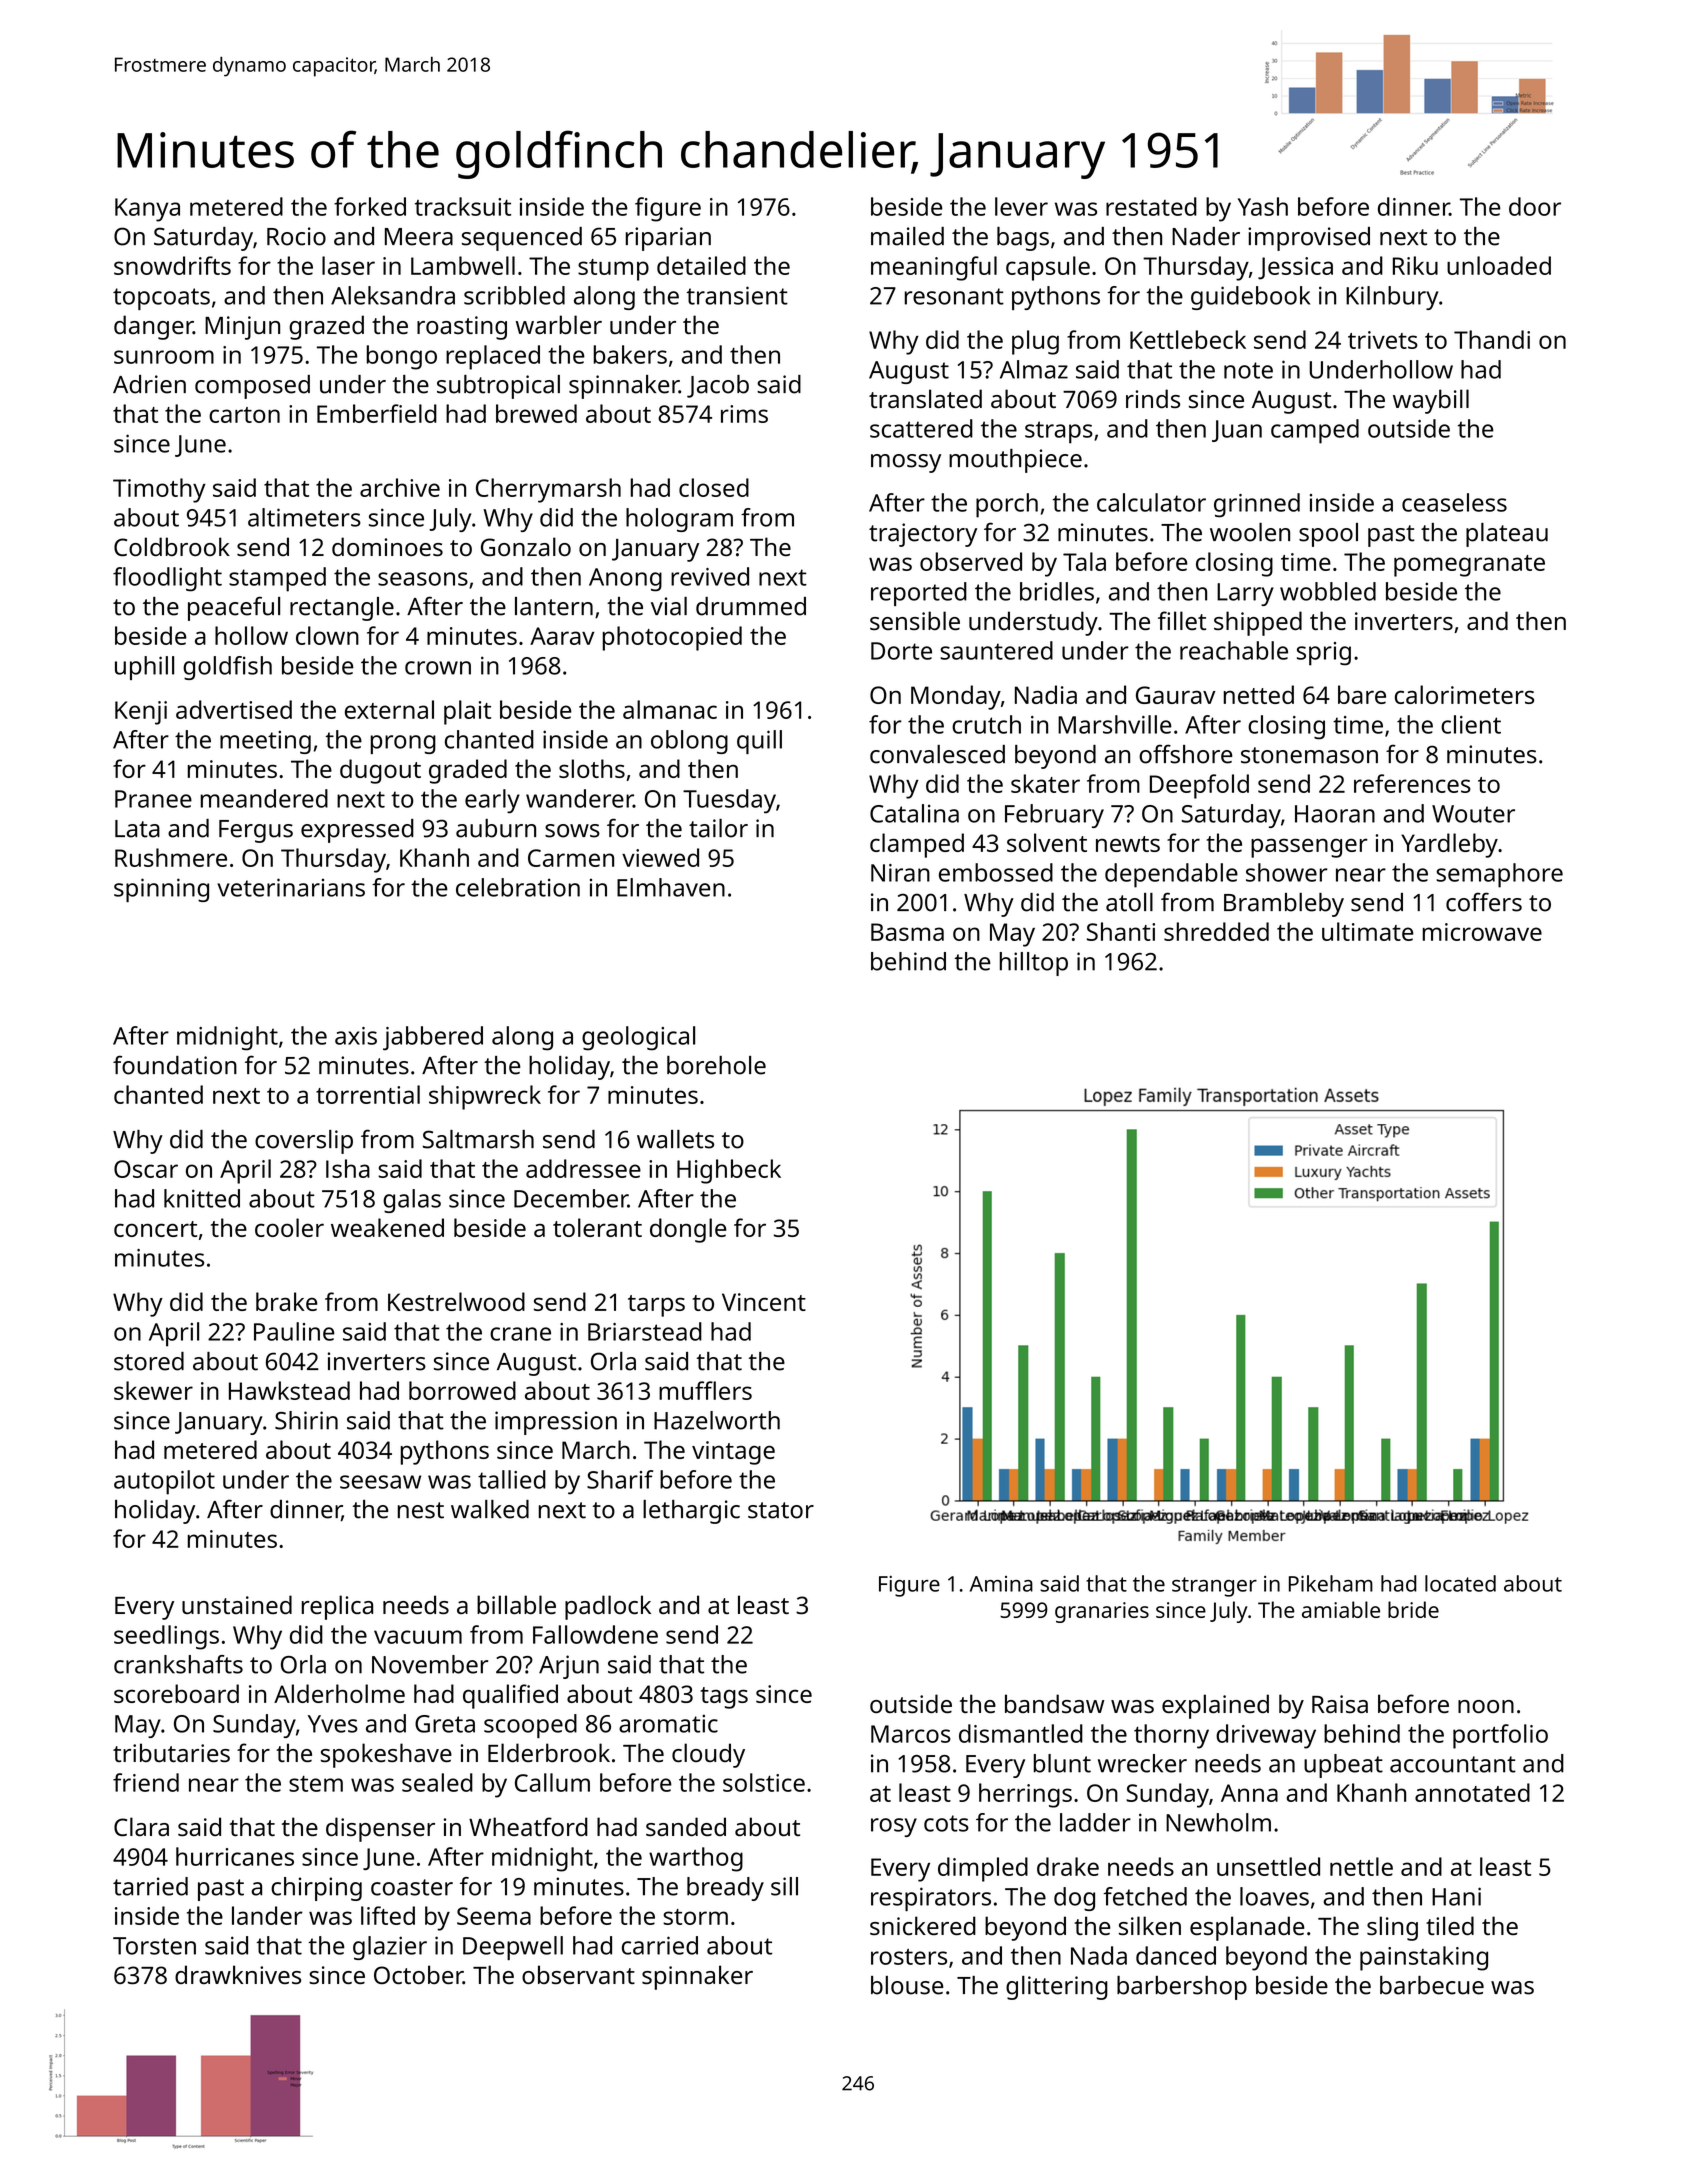 Image resolution: width=1683 pixels, height=2178 pixels. Describe the element at coordinates (764, 1302) in the document. I see `Vincent` at that location.
